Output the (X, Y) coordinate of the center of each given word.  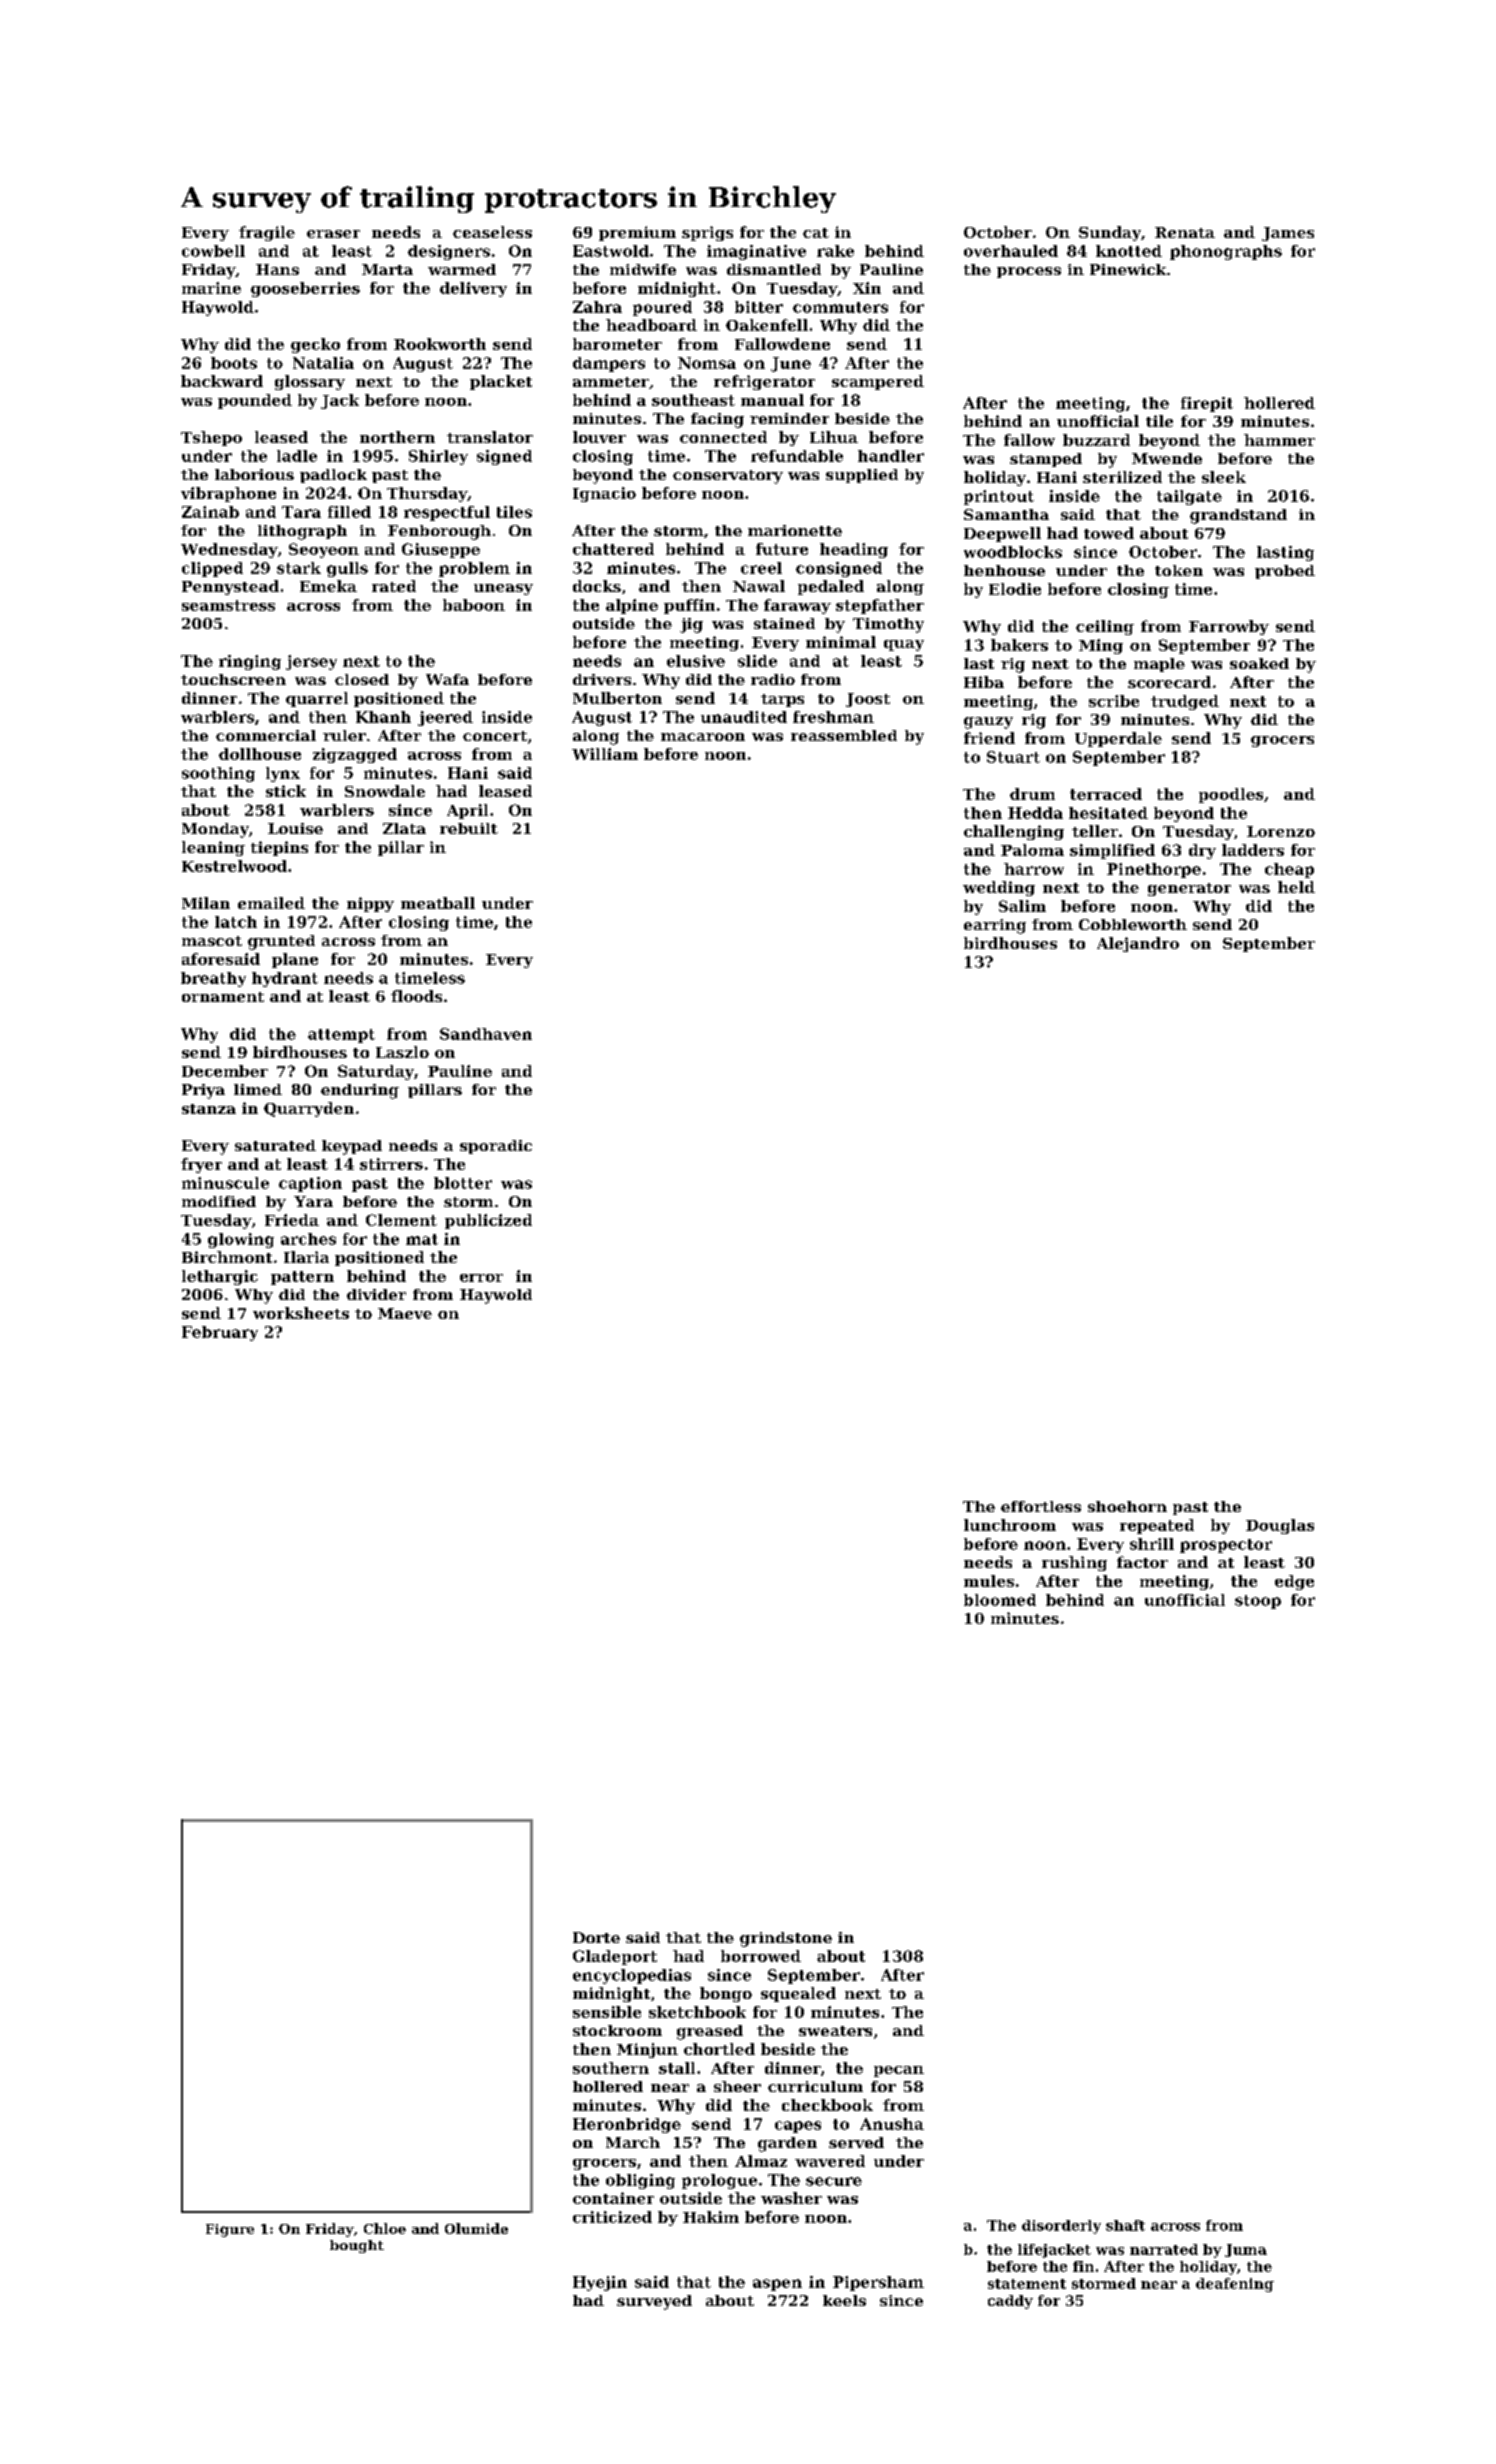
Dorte (596, 1937)
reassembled (844, 735)
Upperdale (1118, 739)
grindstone (786, 1939)
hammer (1279, 440)
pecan (899, 2071)
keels (844, 2300)
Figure (230, 2230)
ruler (344, 735)
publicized (488, 1221)
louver (599, 437)
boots (234, 363)
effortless (1041, 1506)
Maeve (405, 1313)
